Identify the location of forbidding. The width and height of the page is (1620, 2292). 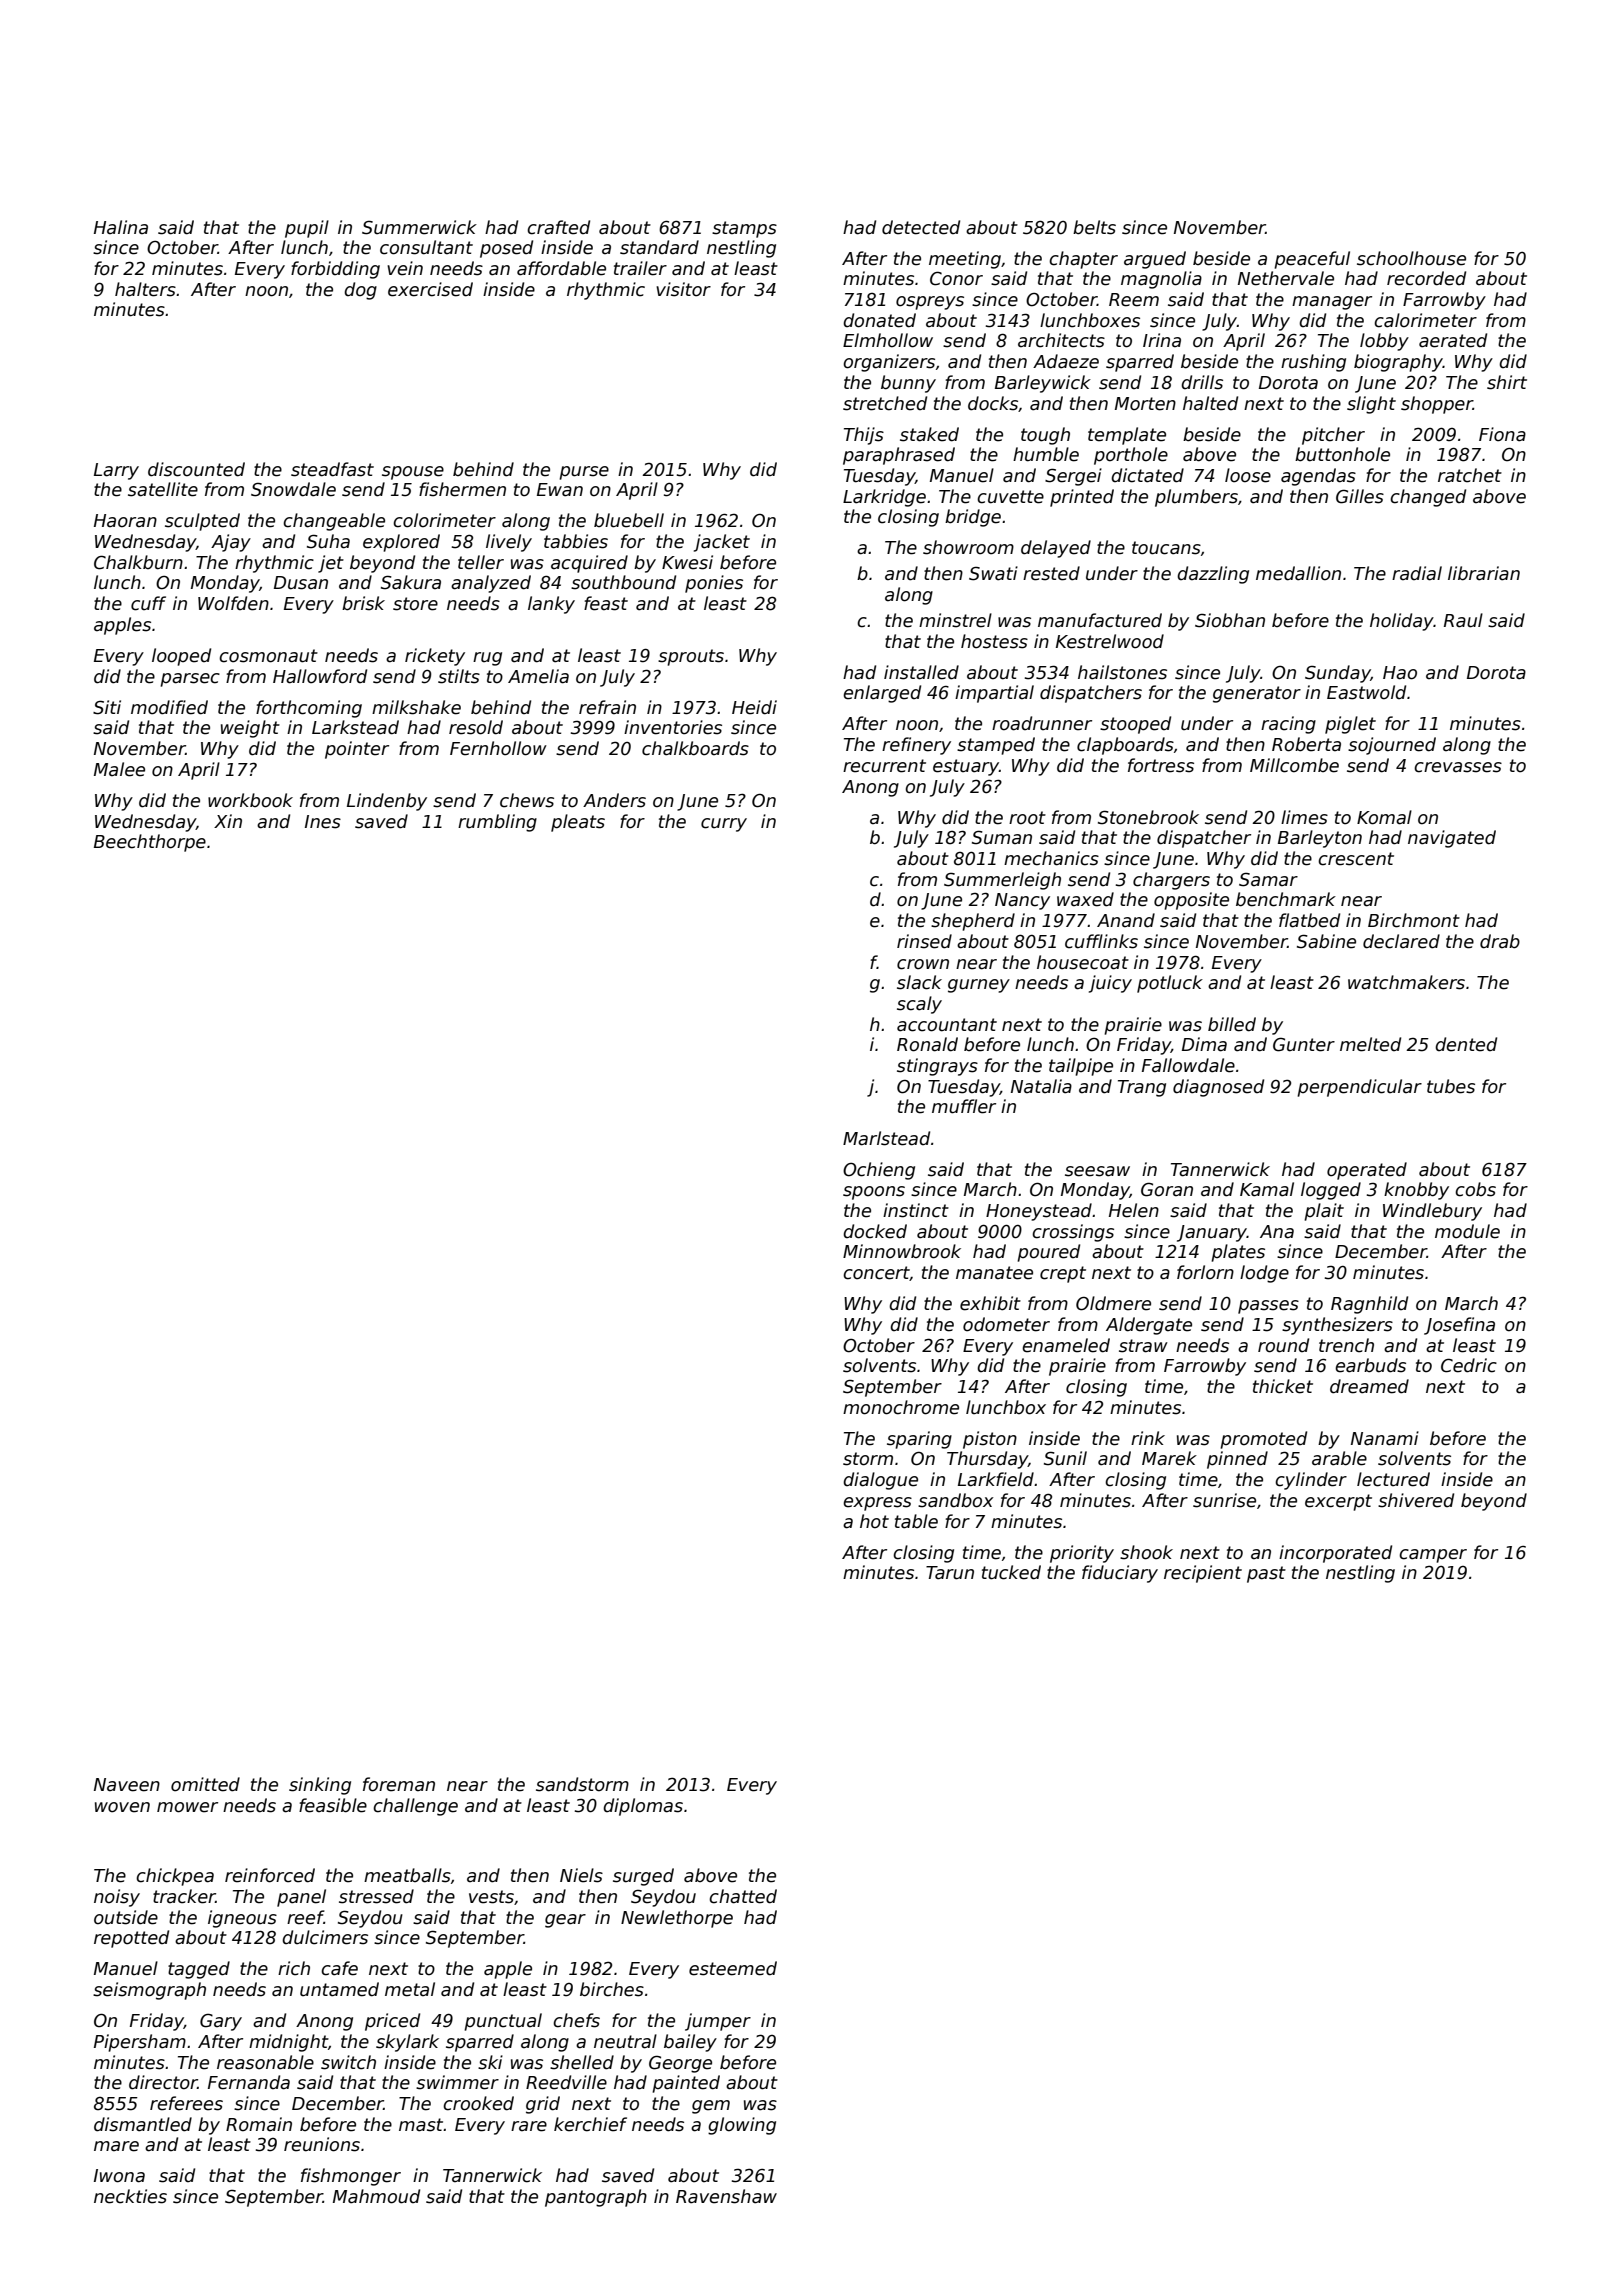
(335, 270).
